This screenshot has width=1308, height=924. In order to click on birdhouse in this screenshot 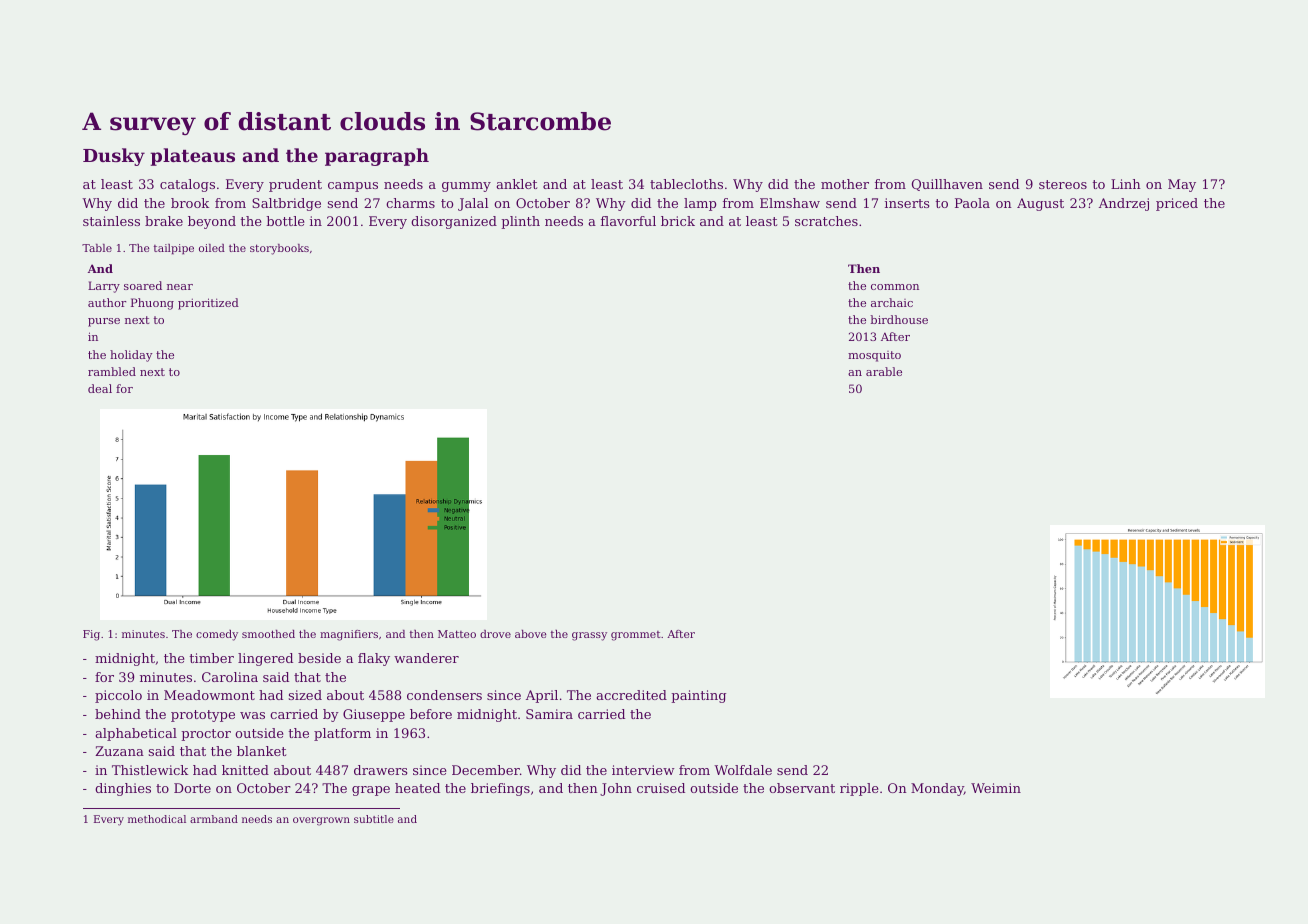, I will do `click(899, 319)`.
